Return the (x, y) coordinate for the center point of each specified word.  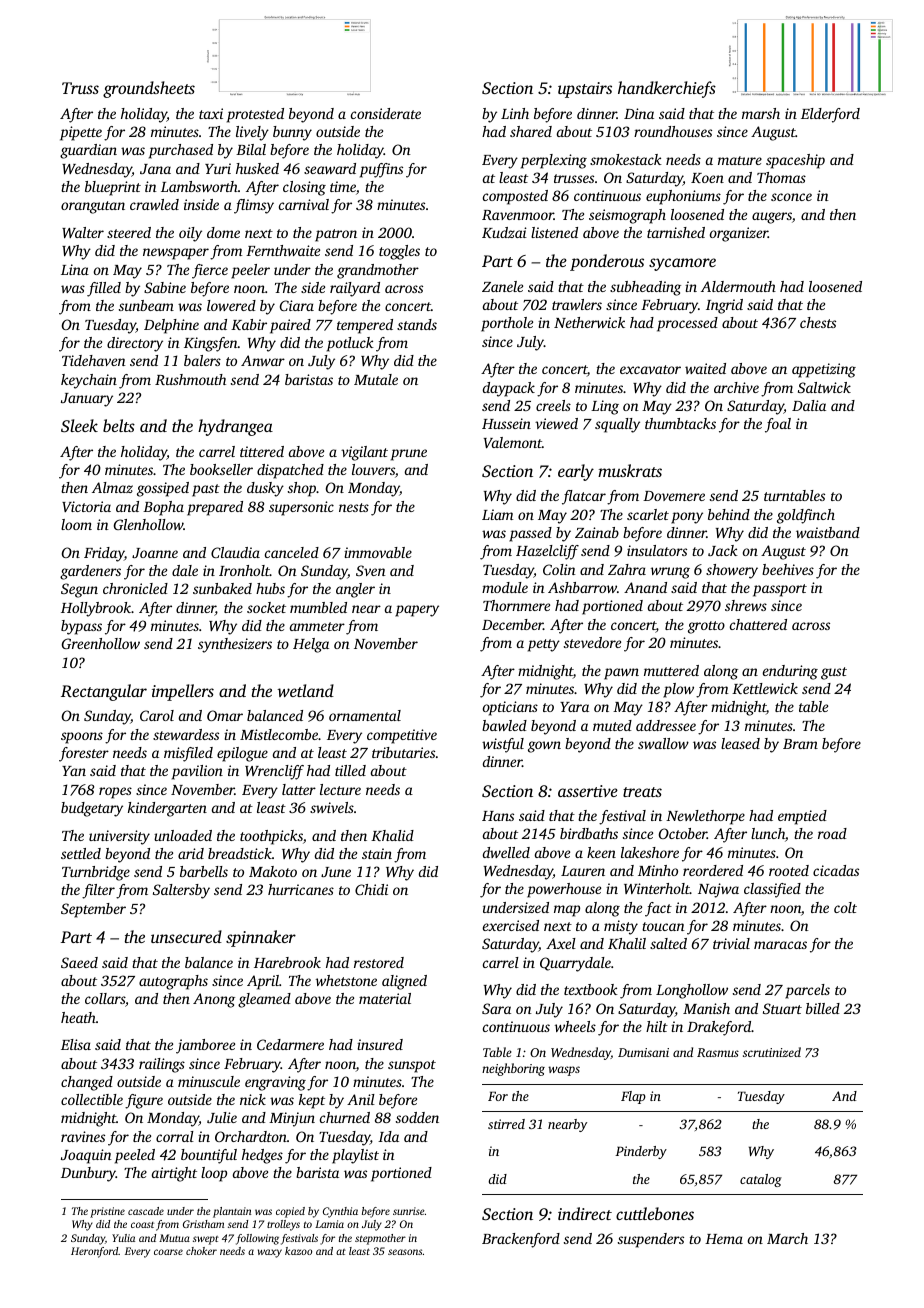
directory (135, 344)
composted (515, 197)
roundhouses (673, 131)
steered (129, 232)
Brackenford (521, 1240)
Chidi (371, 889)
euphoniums (683, 197)
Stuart (782, 1008)
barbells (204, 871)
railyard (355, 289)
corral (175, 1136)
